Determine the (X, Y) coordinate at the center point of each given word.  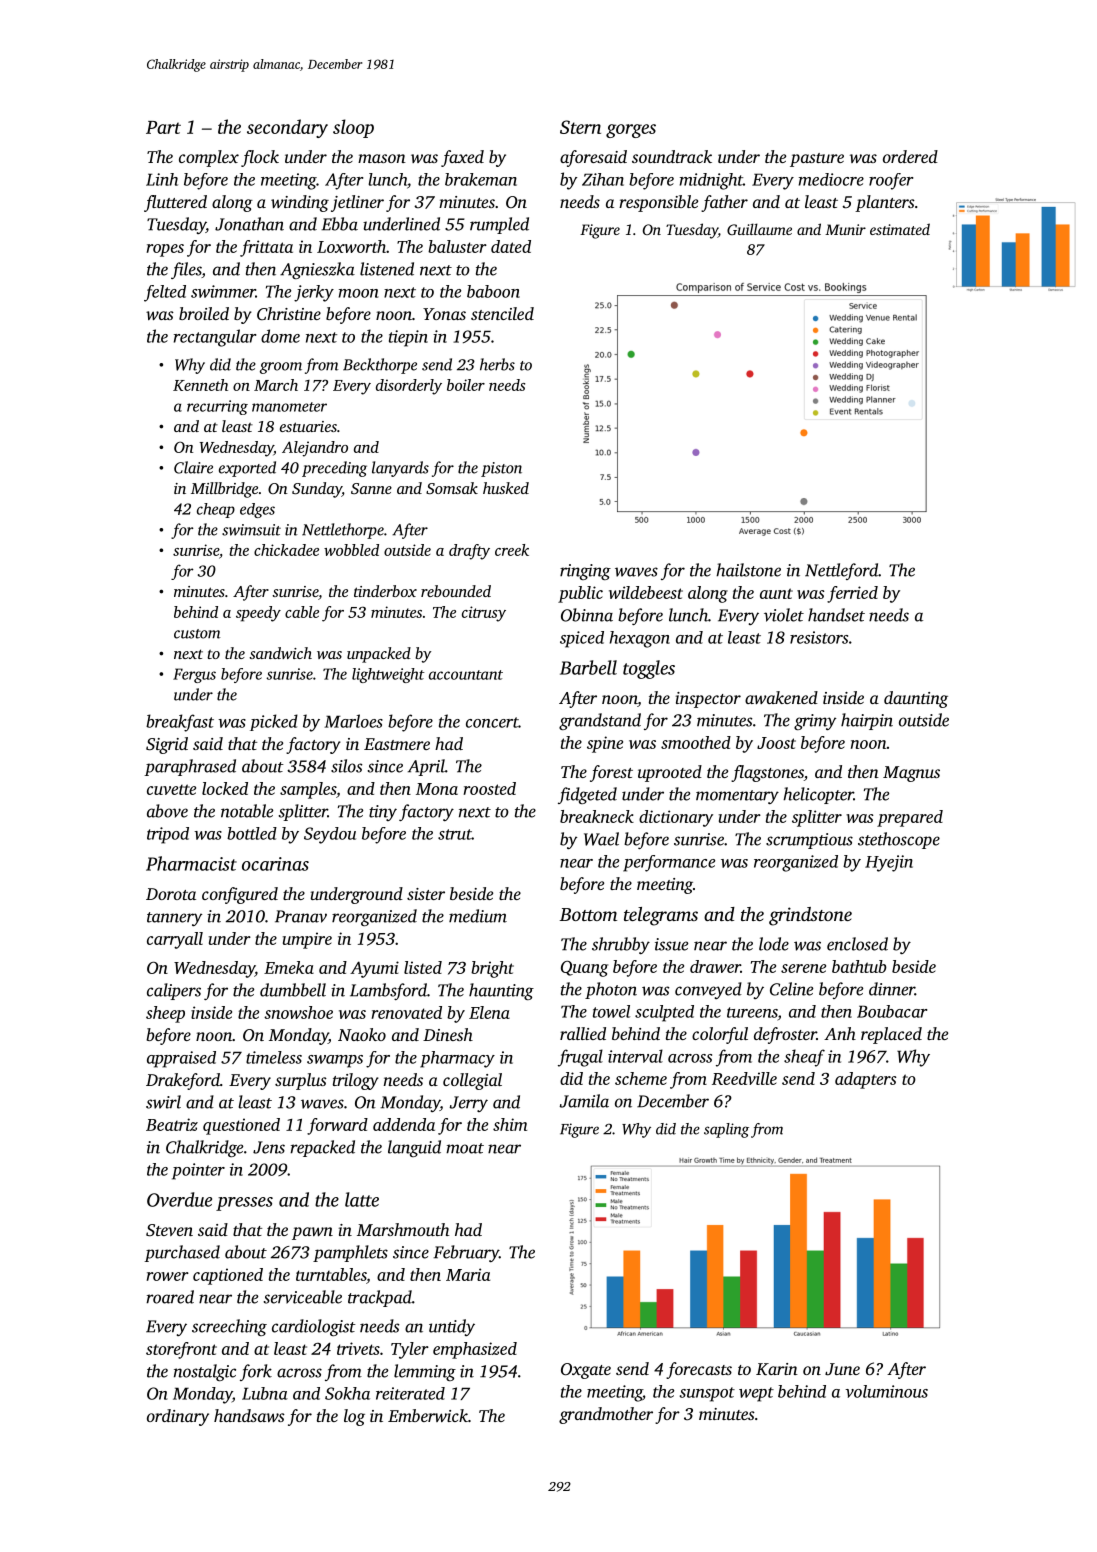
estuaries (308, 426)
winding (300, 203)
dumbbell (293, 990)
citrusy (484, 614)
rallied (583, 1033)
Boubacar (892, 1011)
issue (671, 944)
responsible (658, 203)
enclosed (857, 944)
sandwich (280, 653)
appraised (181, 1059)
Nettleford (841, 571)
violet (784, 615)
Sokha (347, 1393)
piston (501, 469)
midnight (711, 181)
